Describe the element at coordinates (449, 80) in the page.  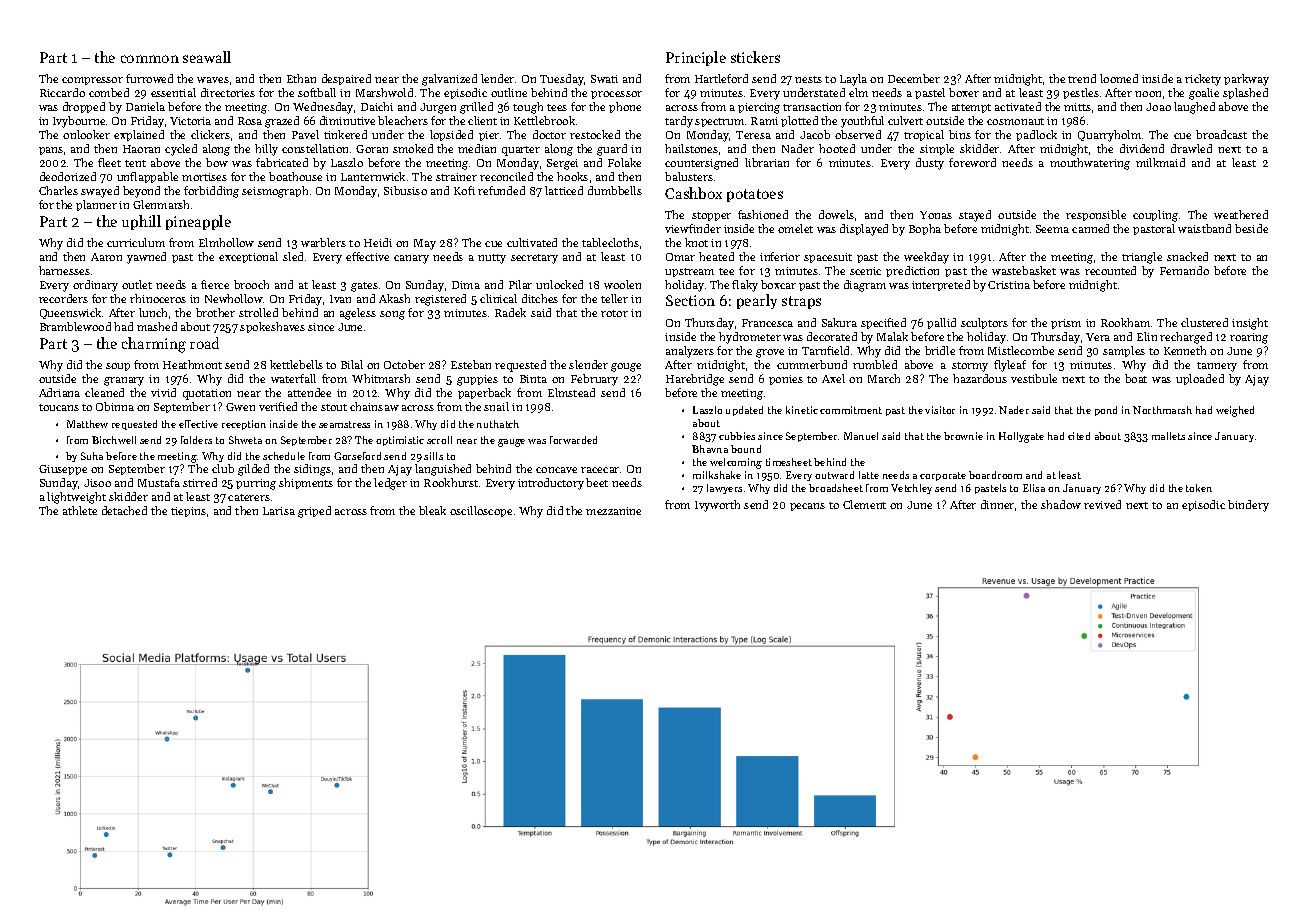
I see `galvanized` at that location.
